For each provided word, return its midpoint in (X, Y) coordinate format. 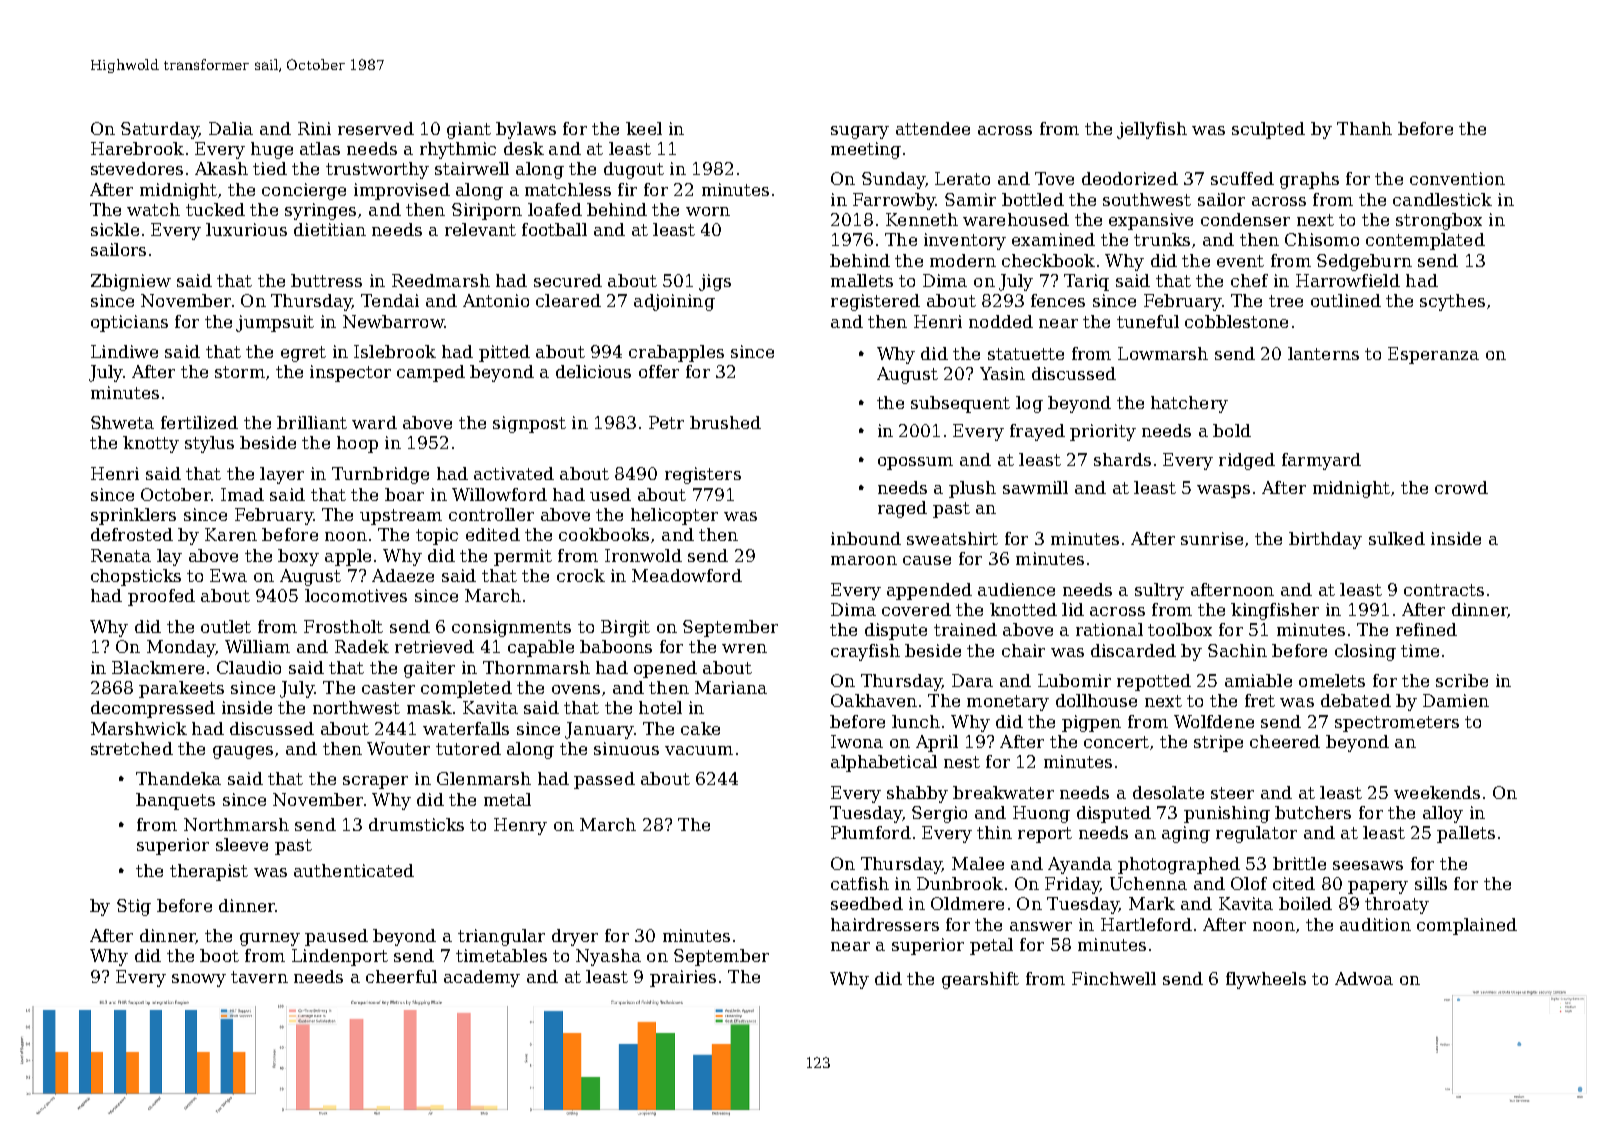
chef (1249, 280)
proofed (161, 597)
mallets (862, 280)
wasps (1223, 491)
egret (303, 354)
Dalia (231, 128)
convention (1457, 178)
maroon (864, 560)
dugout (634, 170)
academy (482, 978)
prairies (683, 978)
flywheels (1266, 980)
